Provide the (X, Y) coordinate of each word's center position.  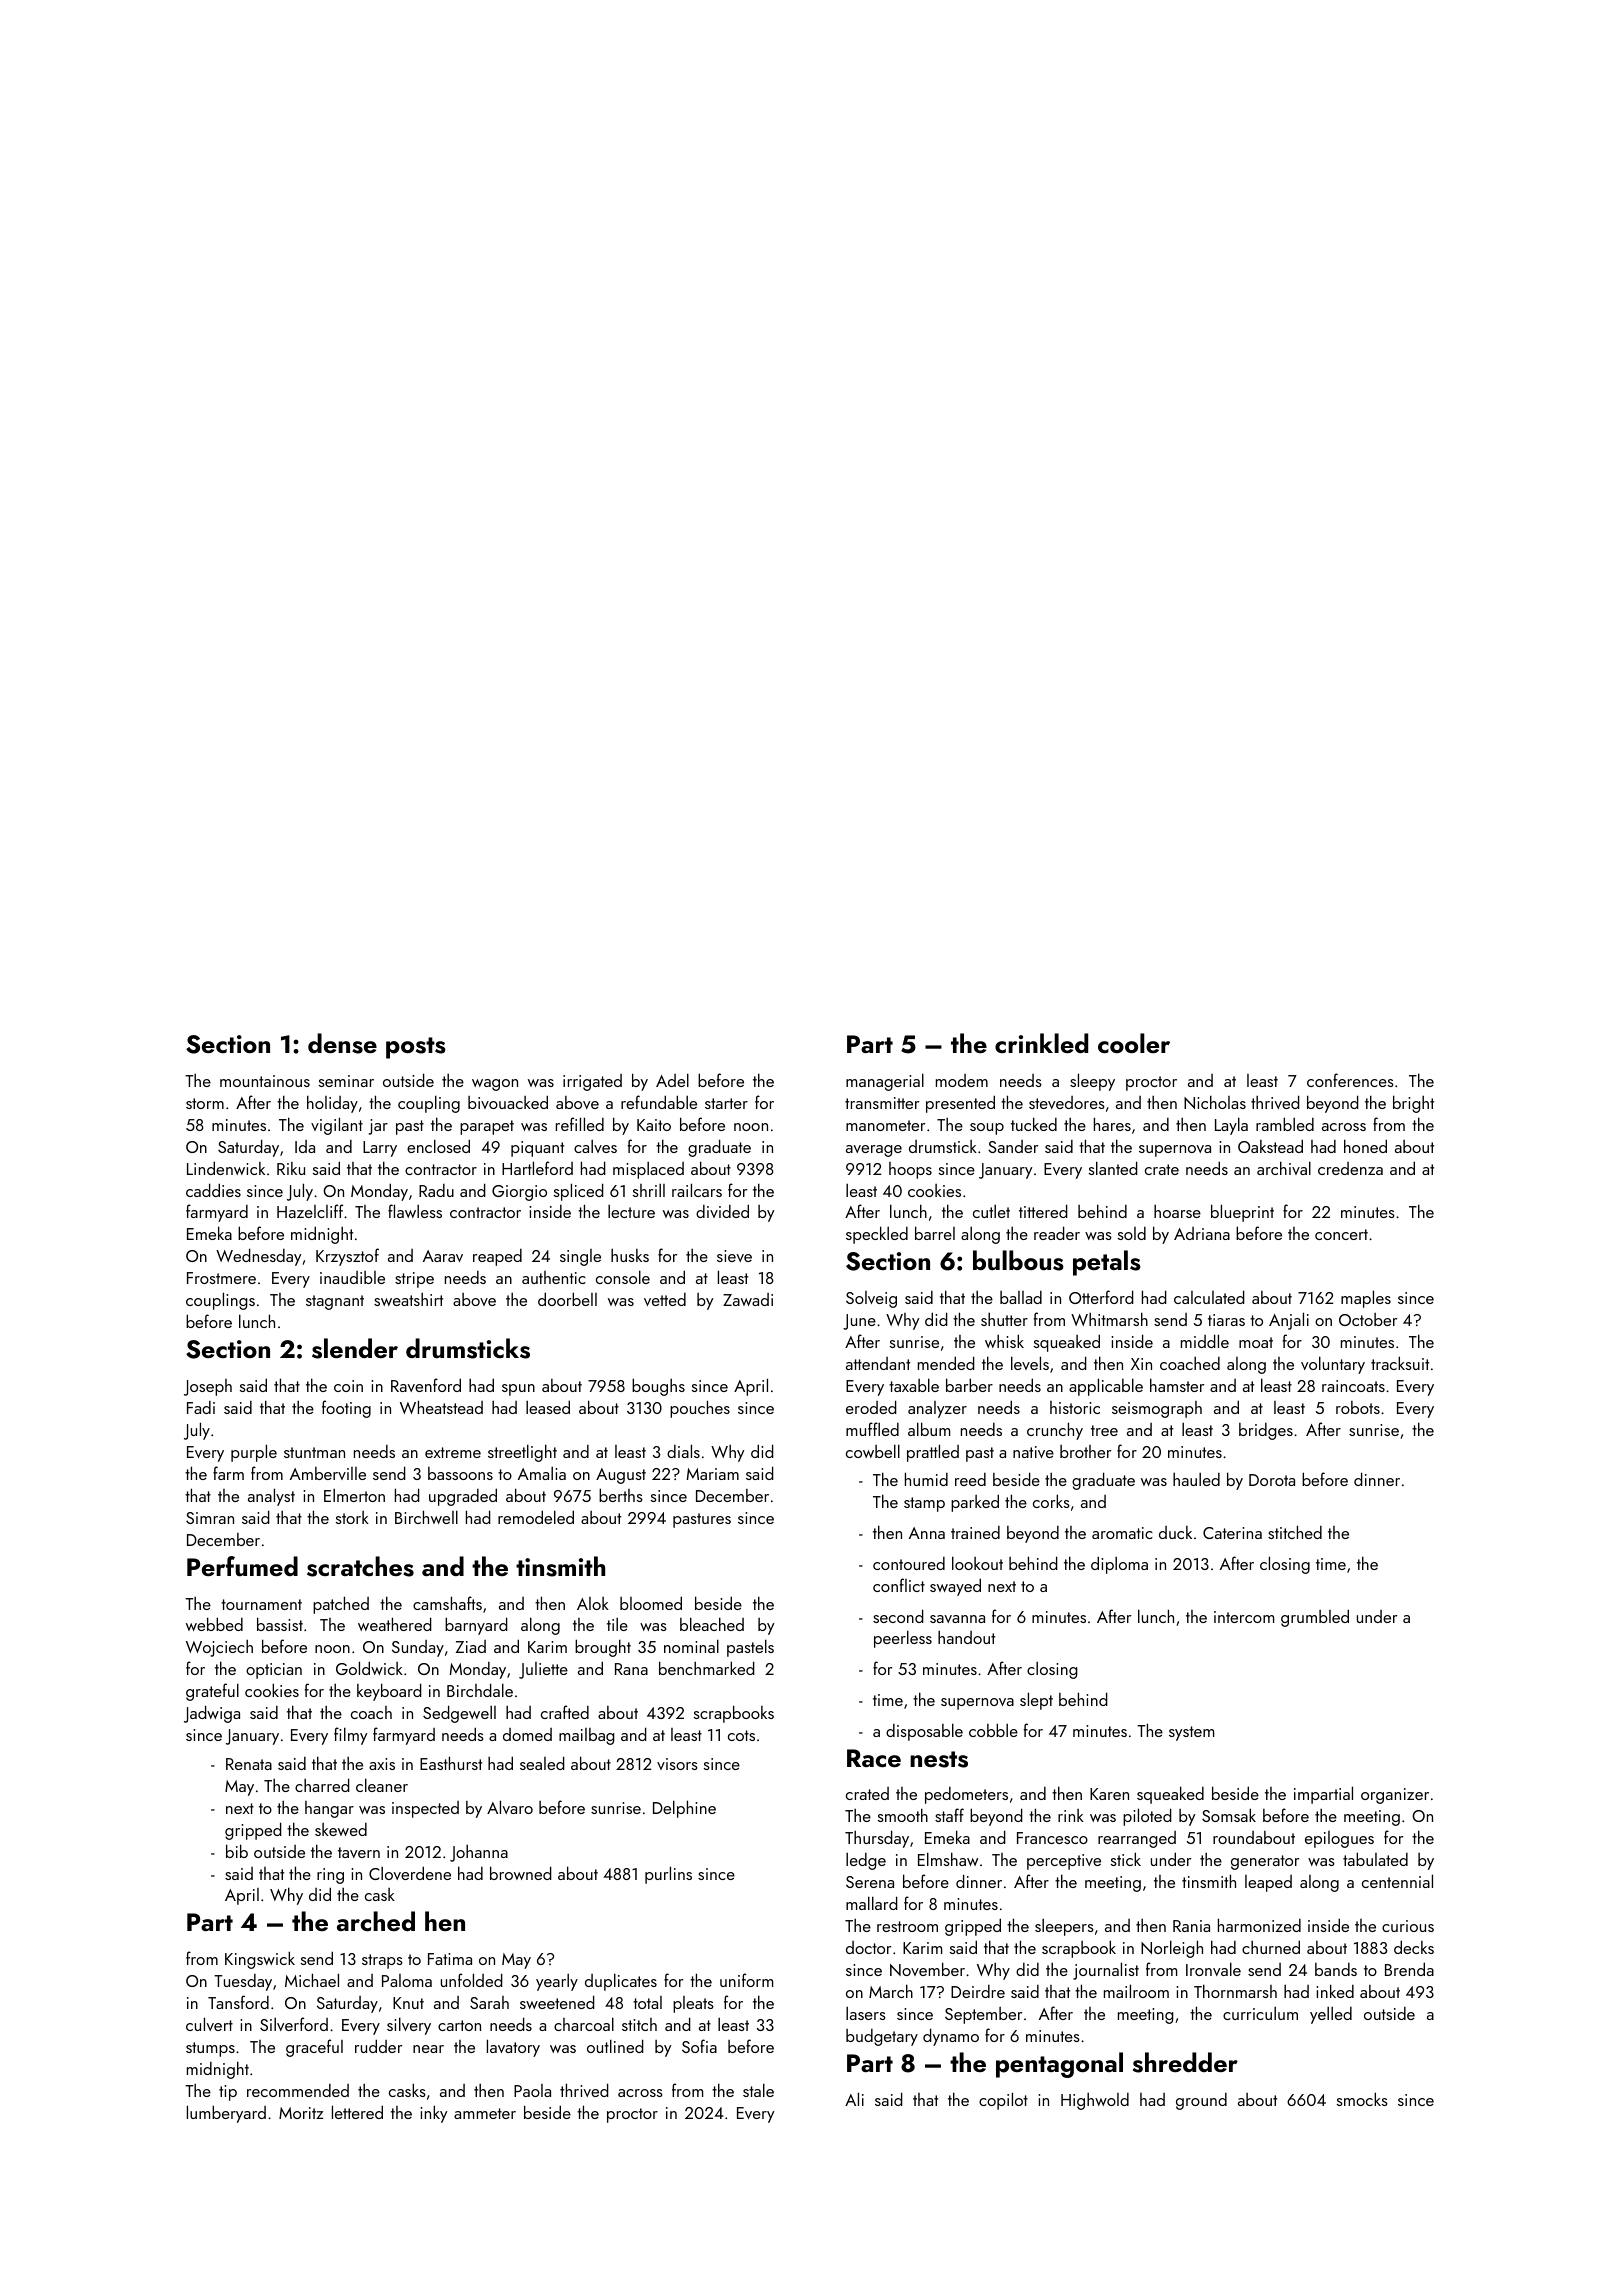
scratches (360, 1566)
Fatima (450, 1959)
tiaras (1226, 1320)
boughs (658, 1387)
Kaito (654, 1125)
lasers (866, 2013)
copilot (1003, 2101)
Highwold (1095, 2101)
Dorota (1272, 1480)
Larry (380, 1149)
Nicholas (1215, 1102)
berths (621, 1495)
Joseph (208, 1387)
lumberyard (226, 2114)
